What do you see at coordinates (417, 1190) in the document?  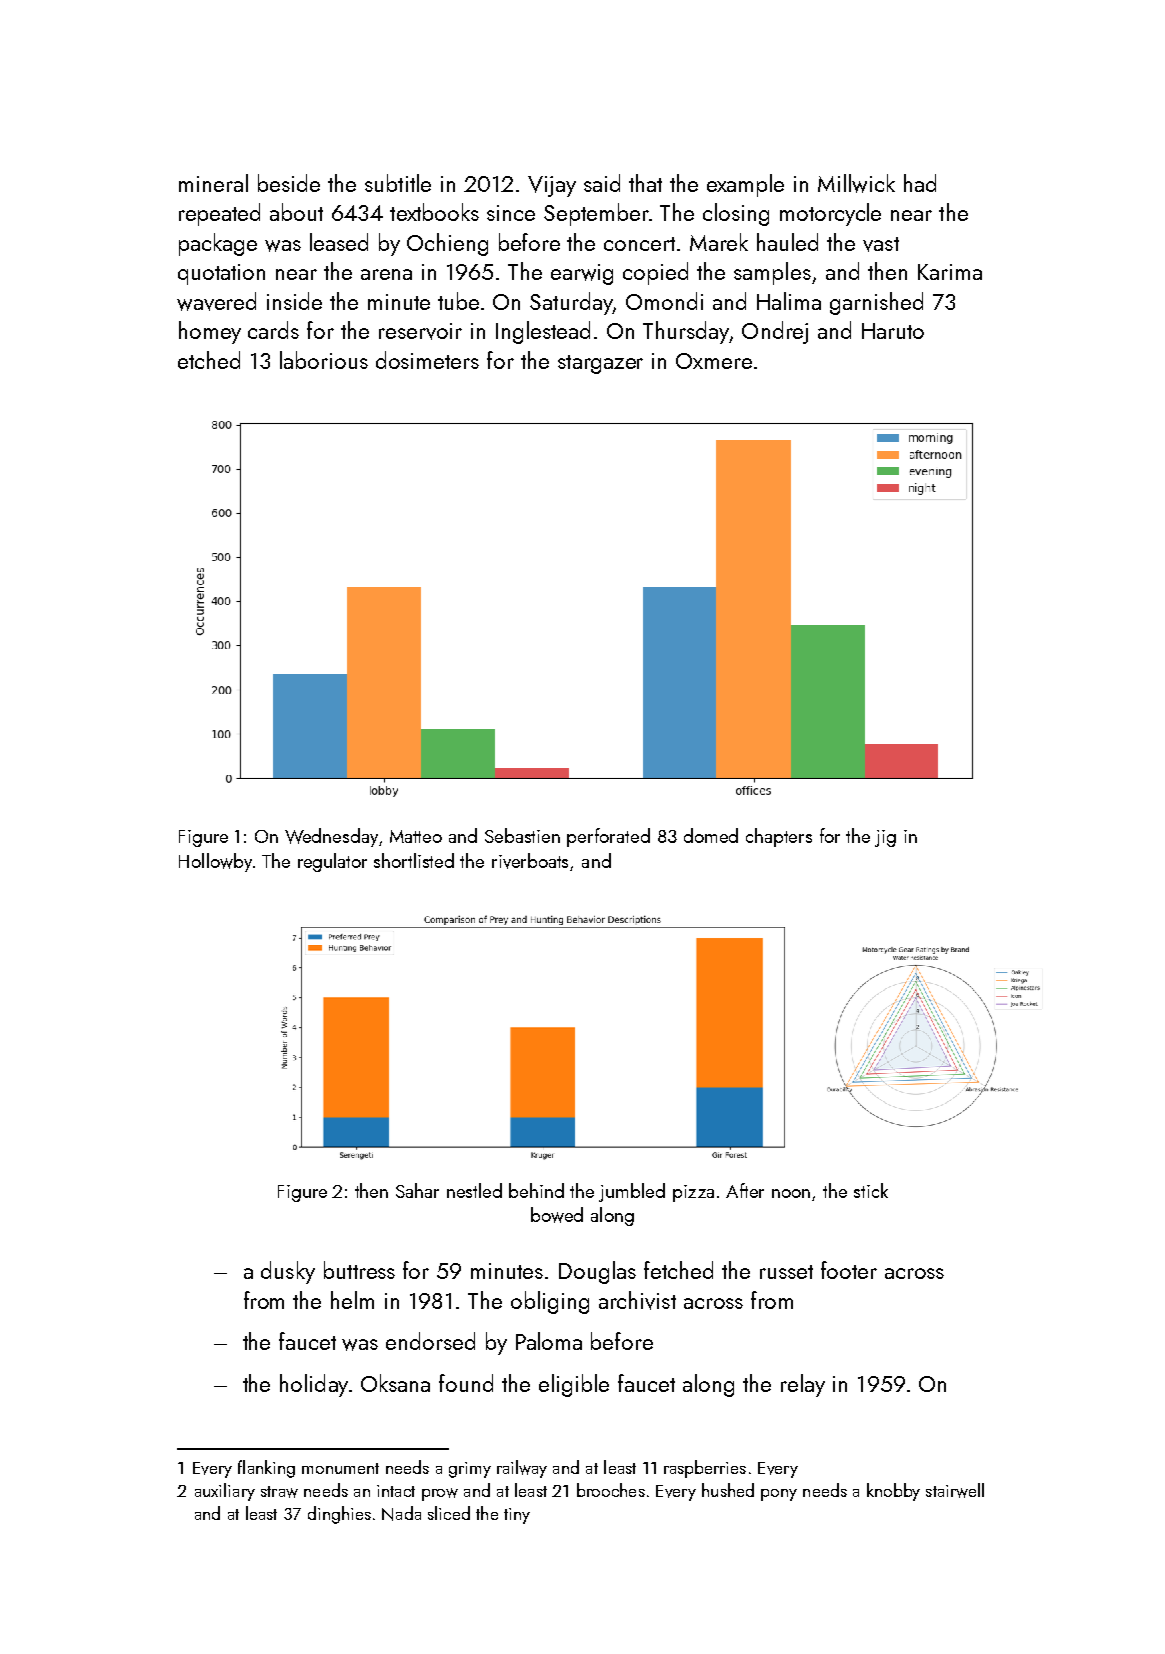 I see `Sahar` at bounding box center [417, 1190].
